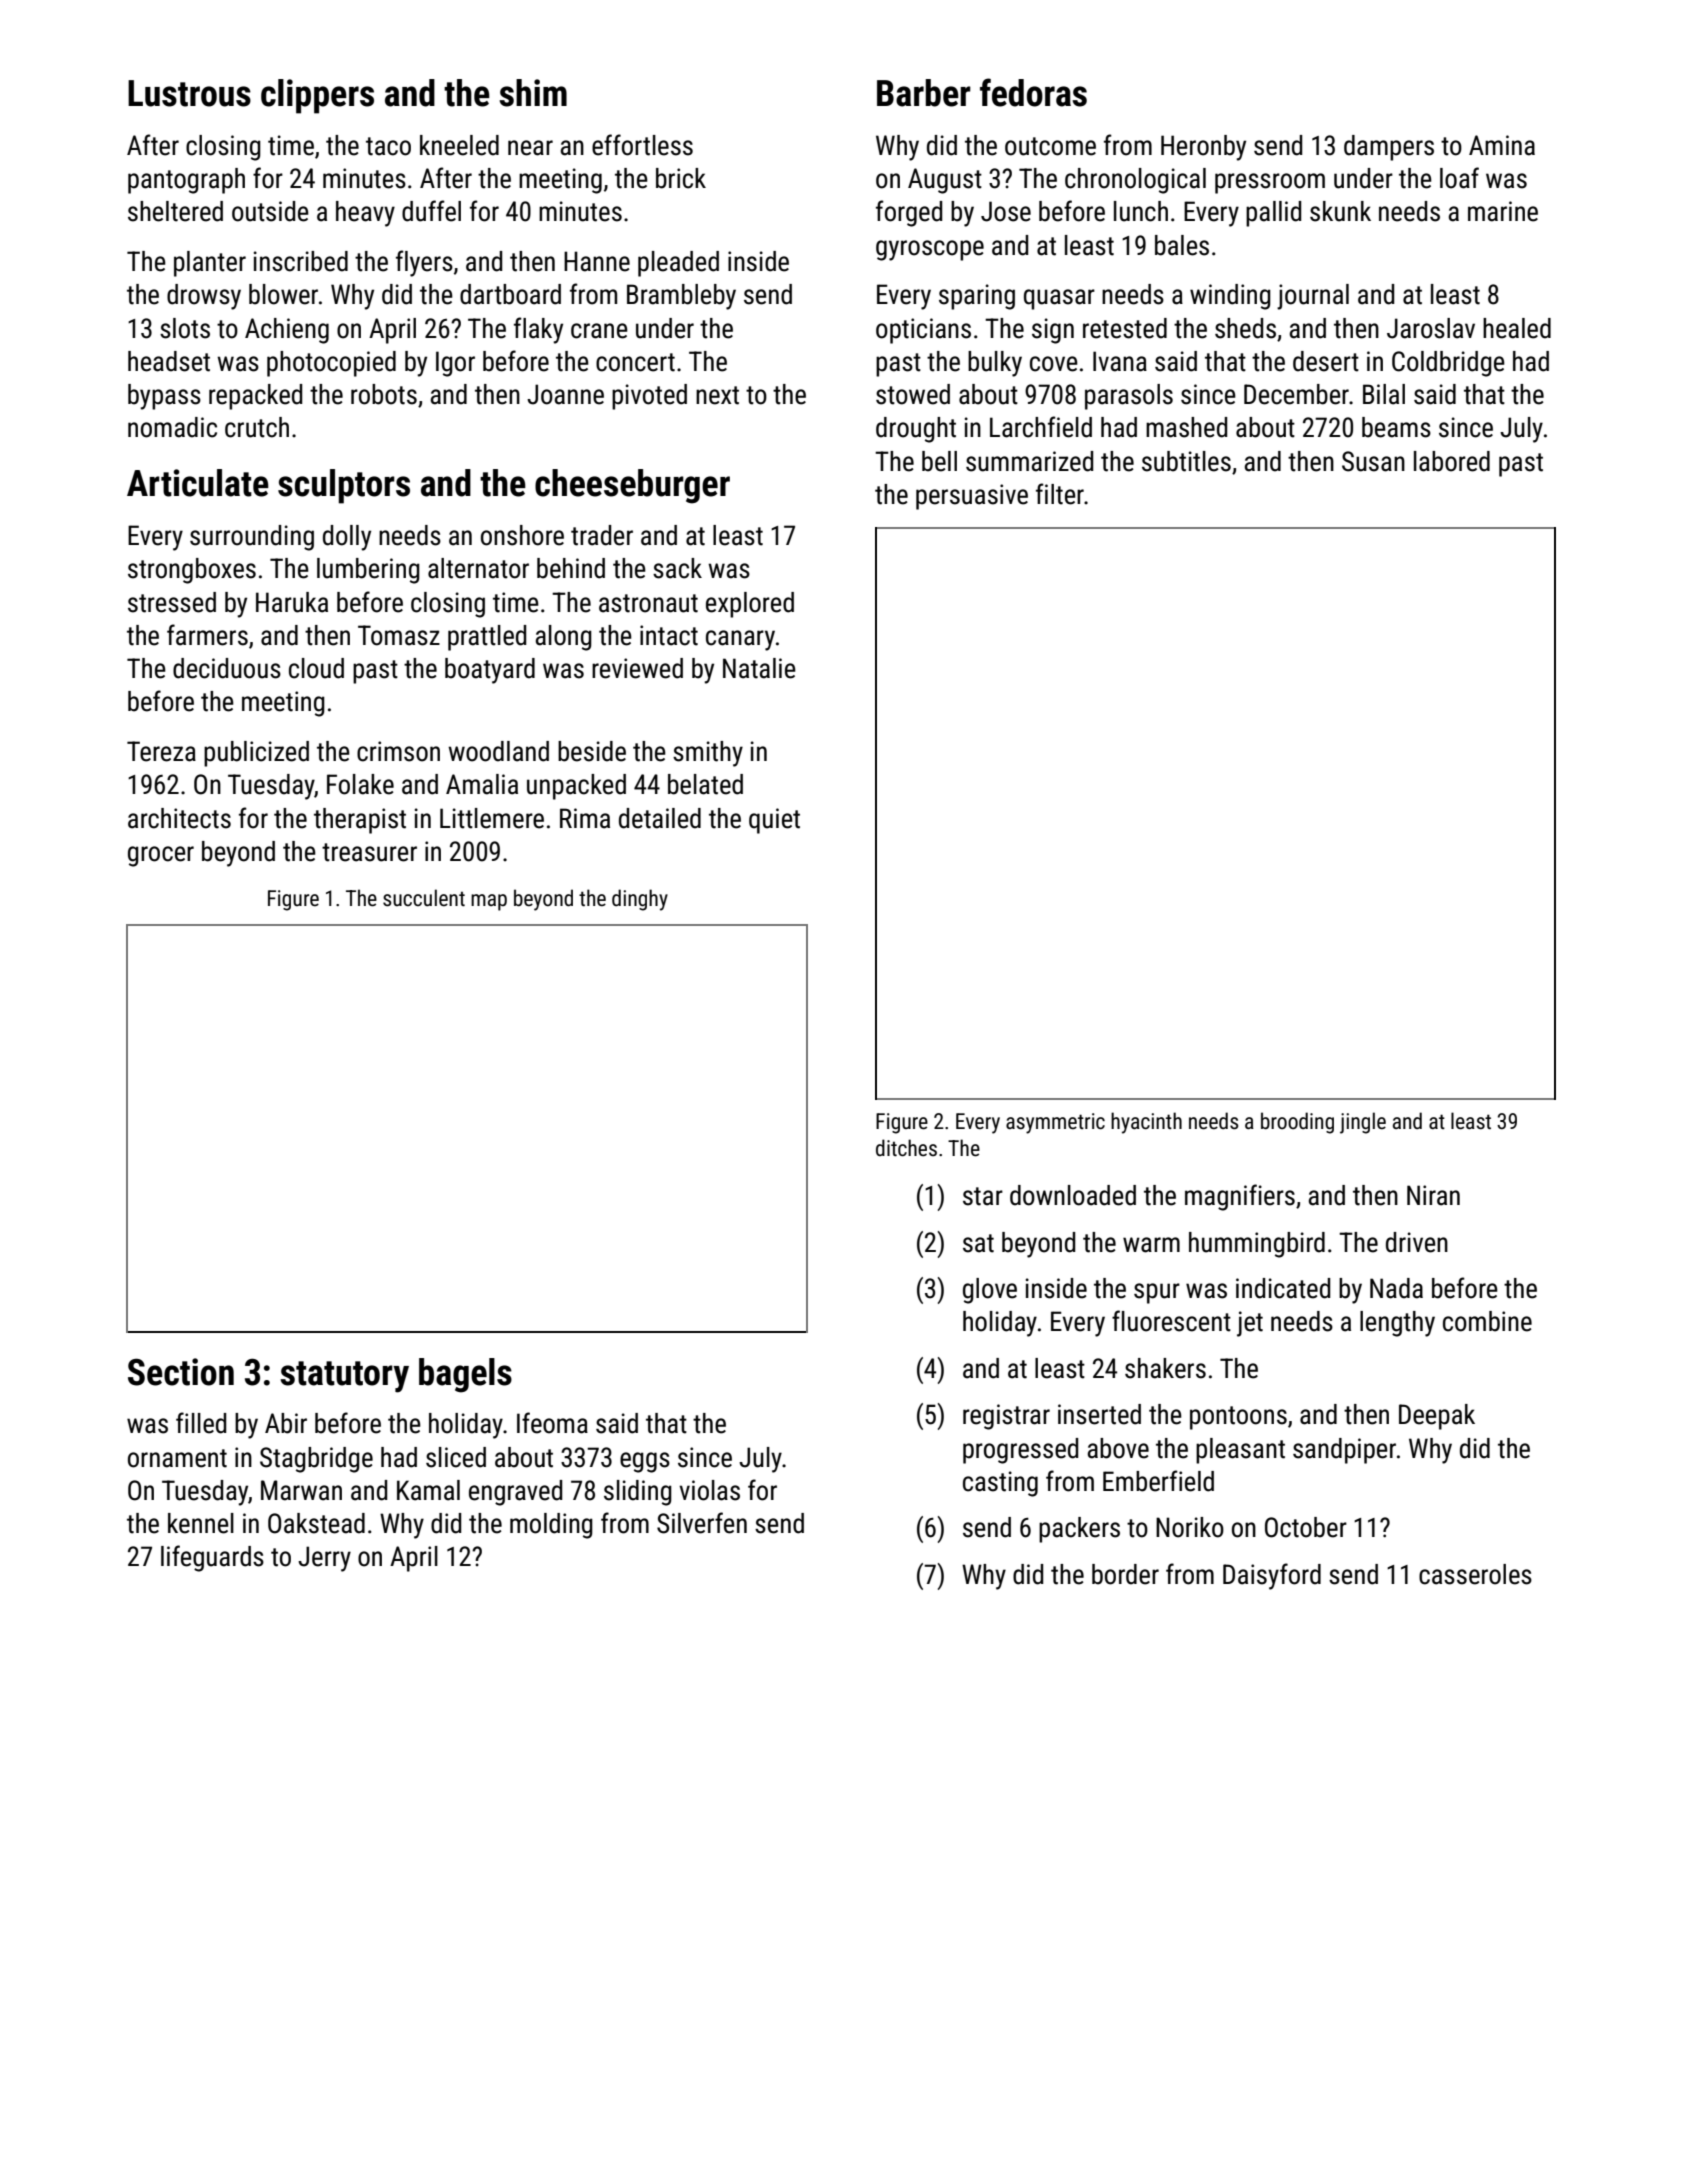  I want to click on bagels, so click(465, 1375).
